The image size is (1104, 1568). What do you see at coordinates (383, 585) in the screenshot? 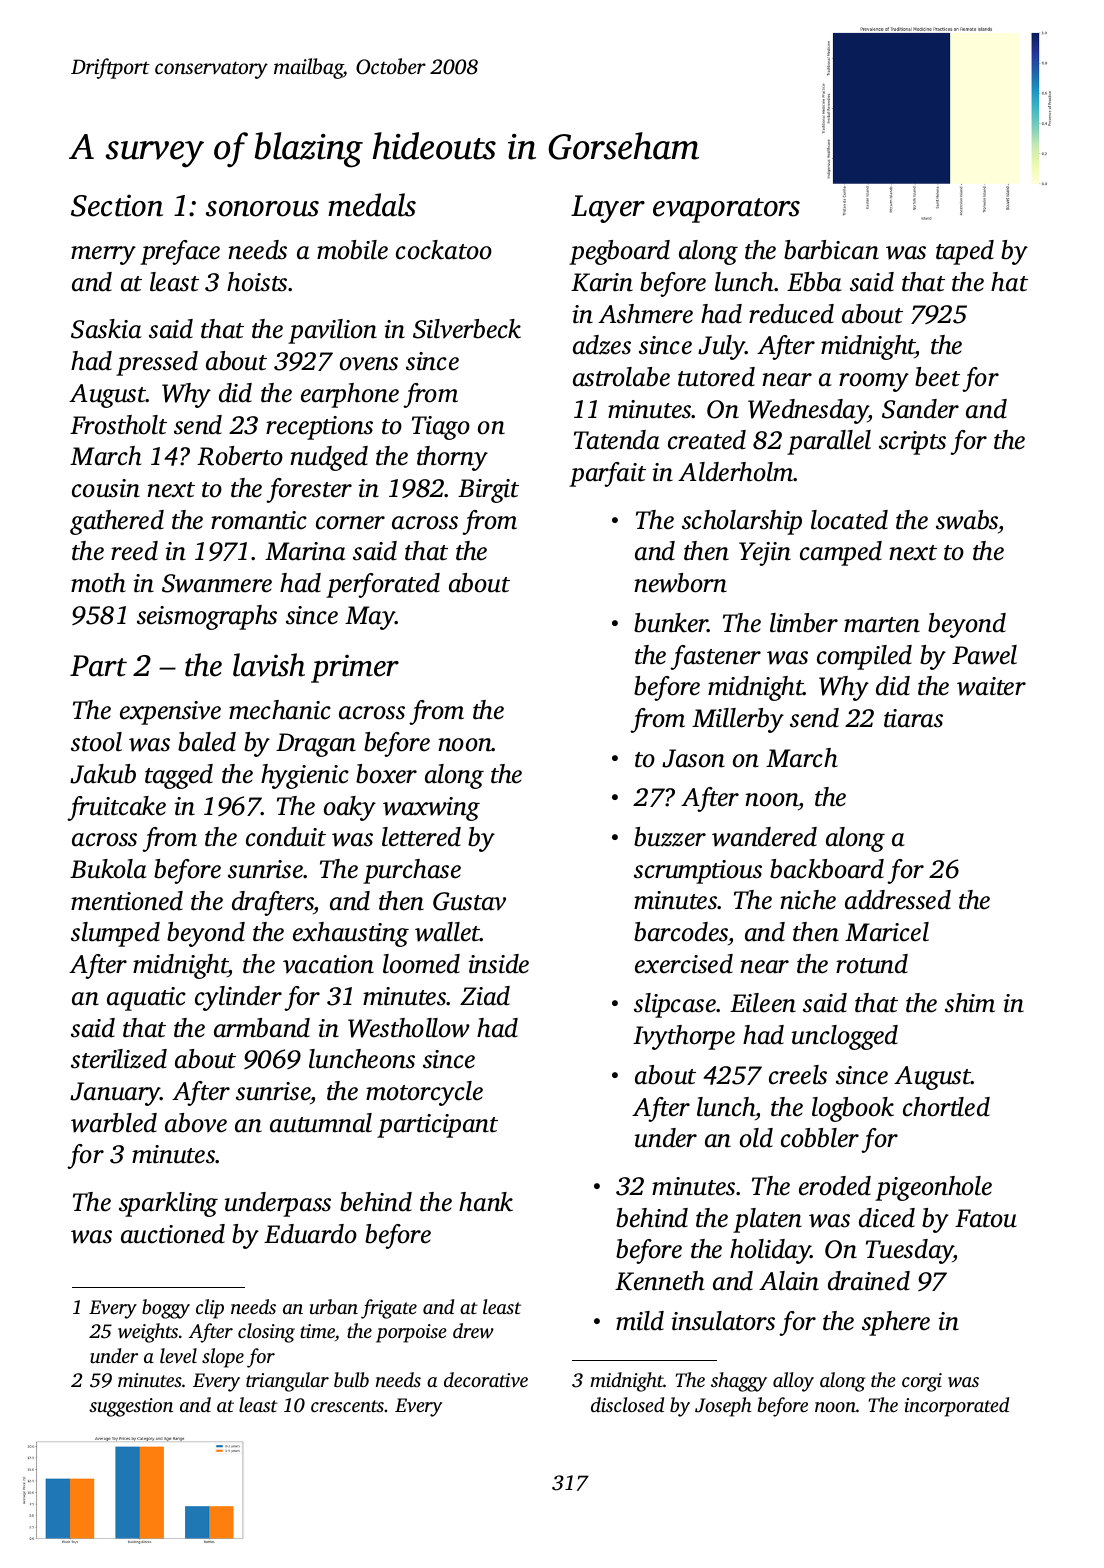
I see `perforated` at bounding box center [383, 585].
